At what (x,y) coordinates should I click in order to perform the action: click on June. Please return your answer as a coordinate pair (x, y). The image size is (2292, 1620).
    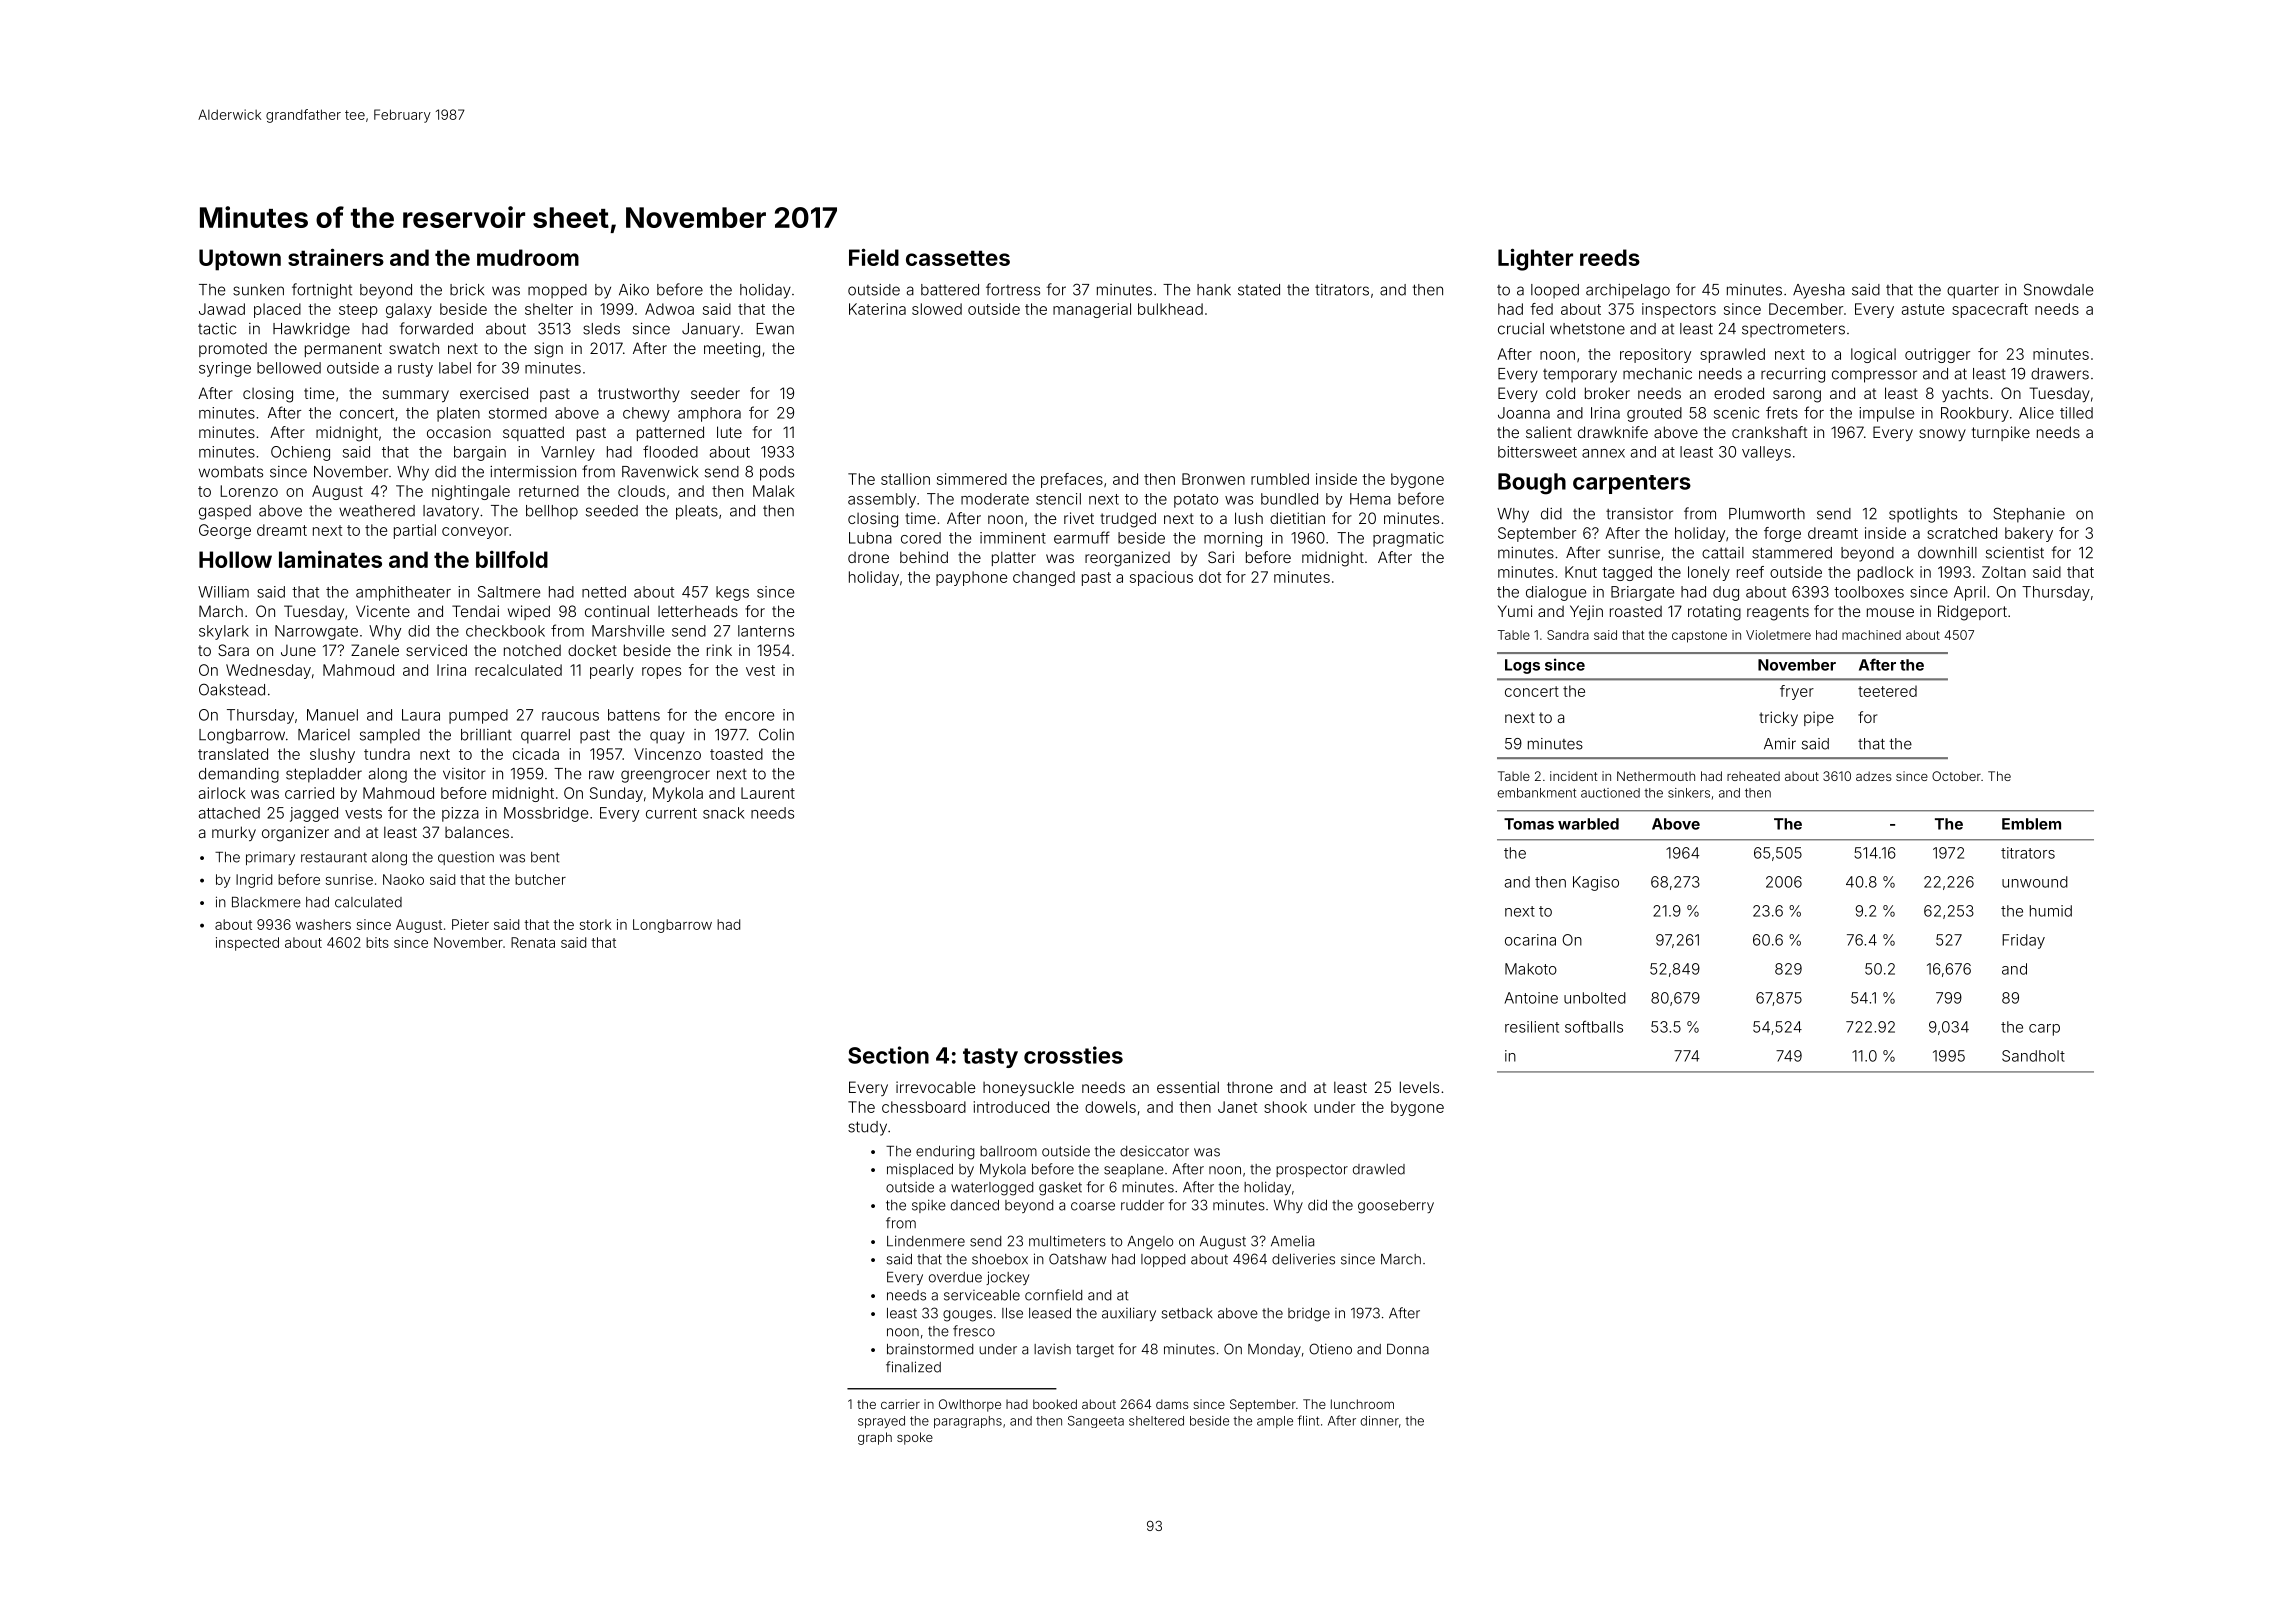
    Looking at the image, I should click on (298, 650).
